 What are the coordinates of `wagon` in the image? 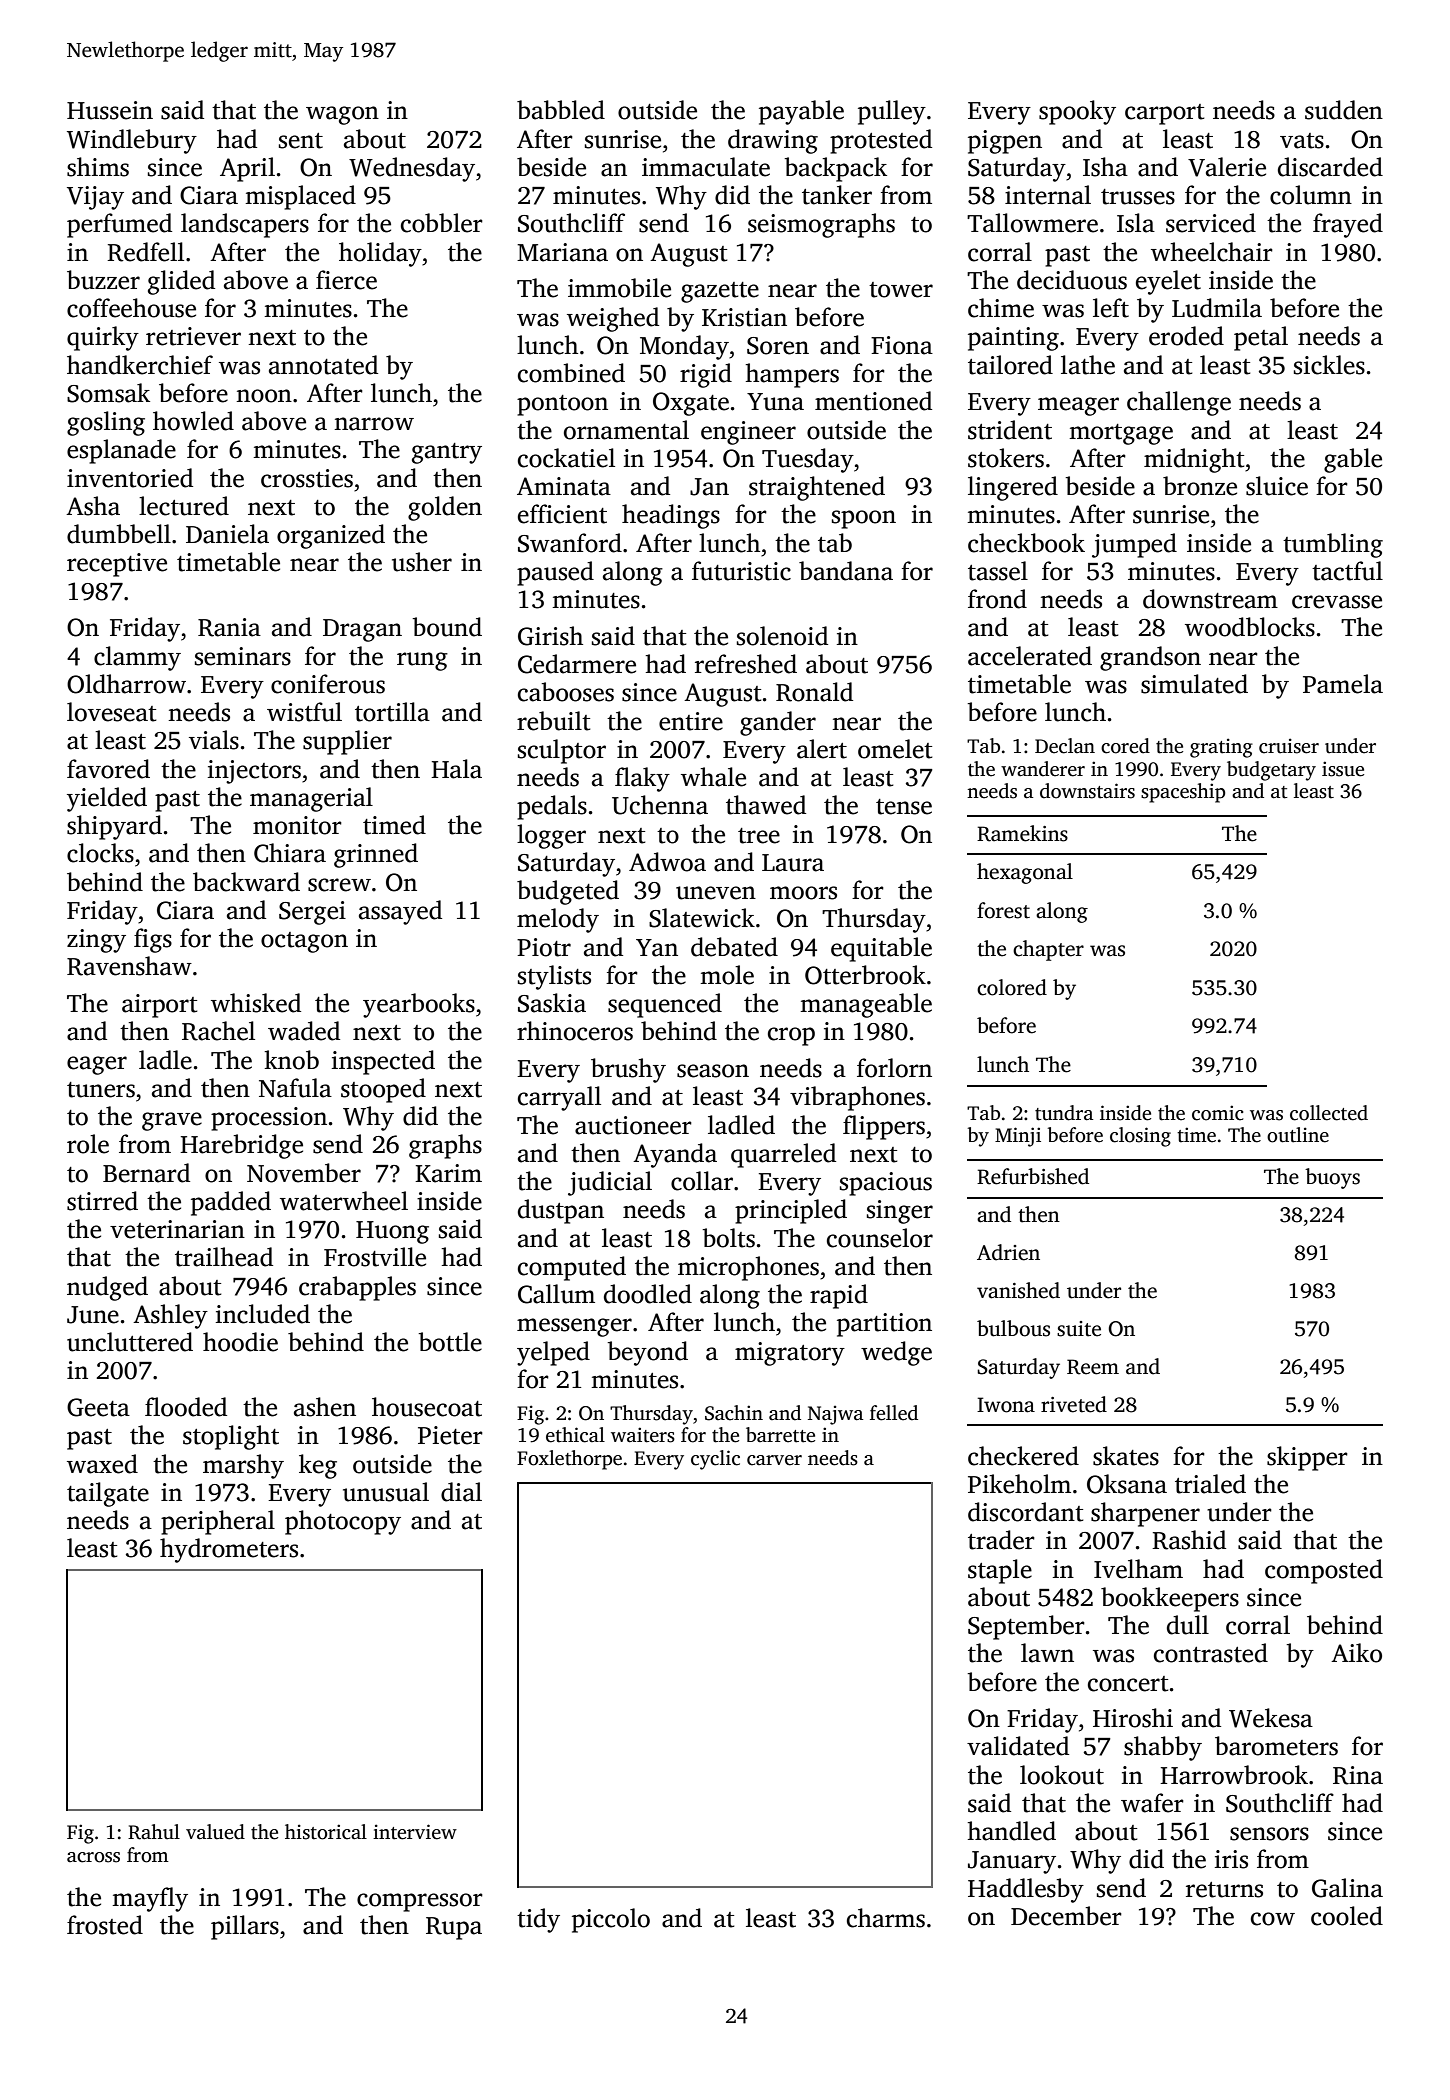 It's located at (342, 115).
